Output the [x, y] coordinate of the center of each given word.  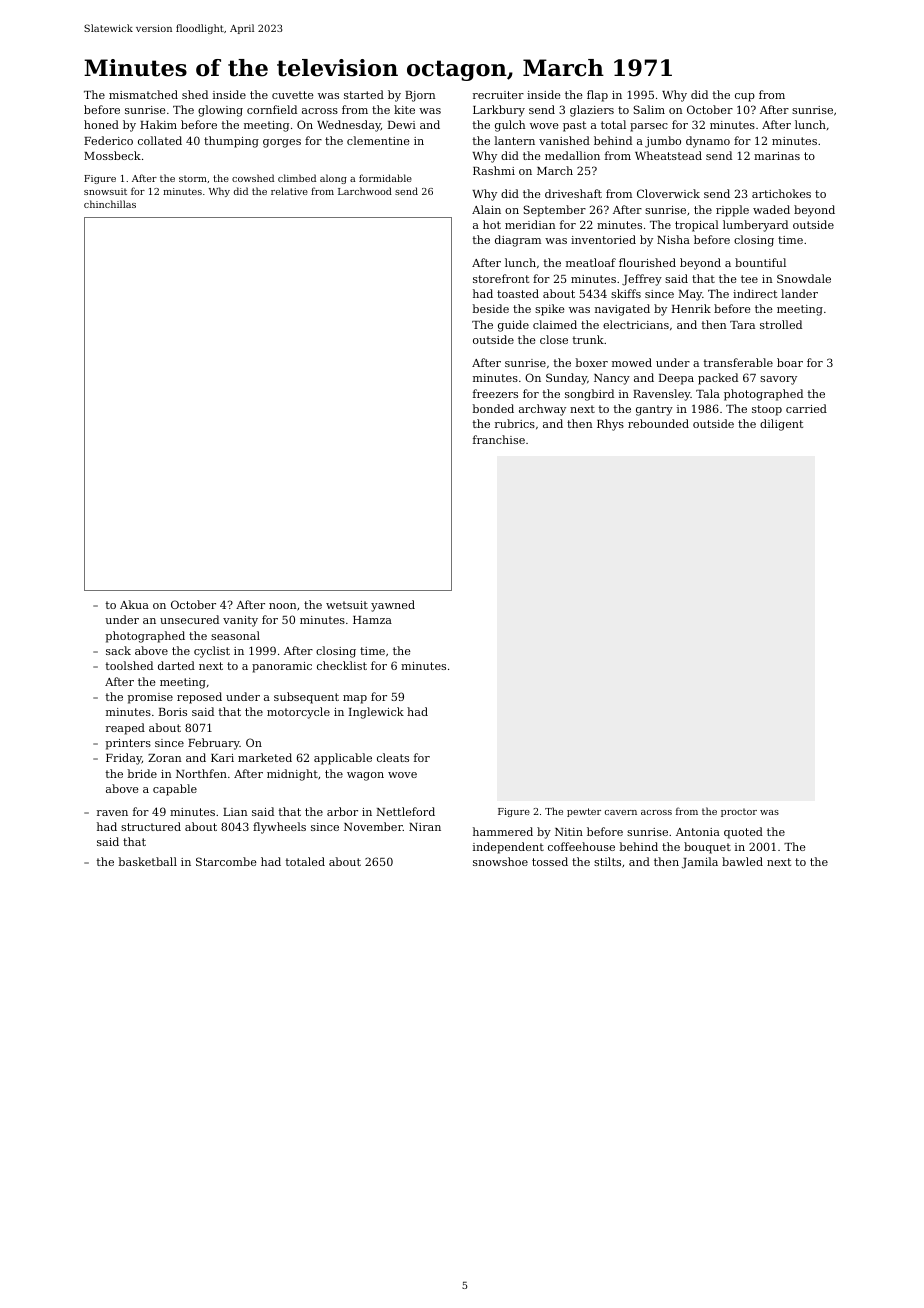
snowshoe [500, 861]
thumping [231, 142]
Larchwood [365, 191]
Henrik [691, 308]
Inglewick [376, 713]
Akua [134, 604]
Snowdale [804, 278]
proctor [739, 812]
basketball [147, 861]
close [554, 339]
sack [118, 650]
